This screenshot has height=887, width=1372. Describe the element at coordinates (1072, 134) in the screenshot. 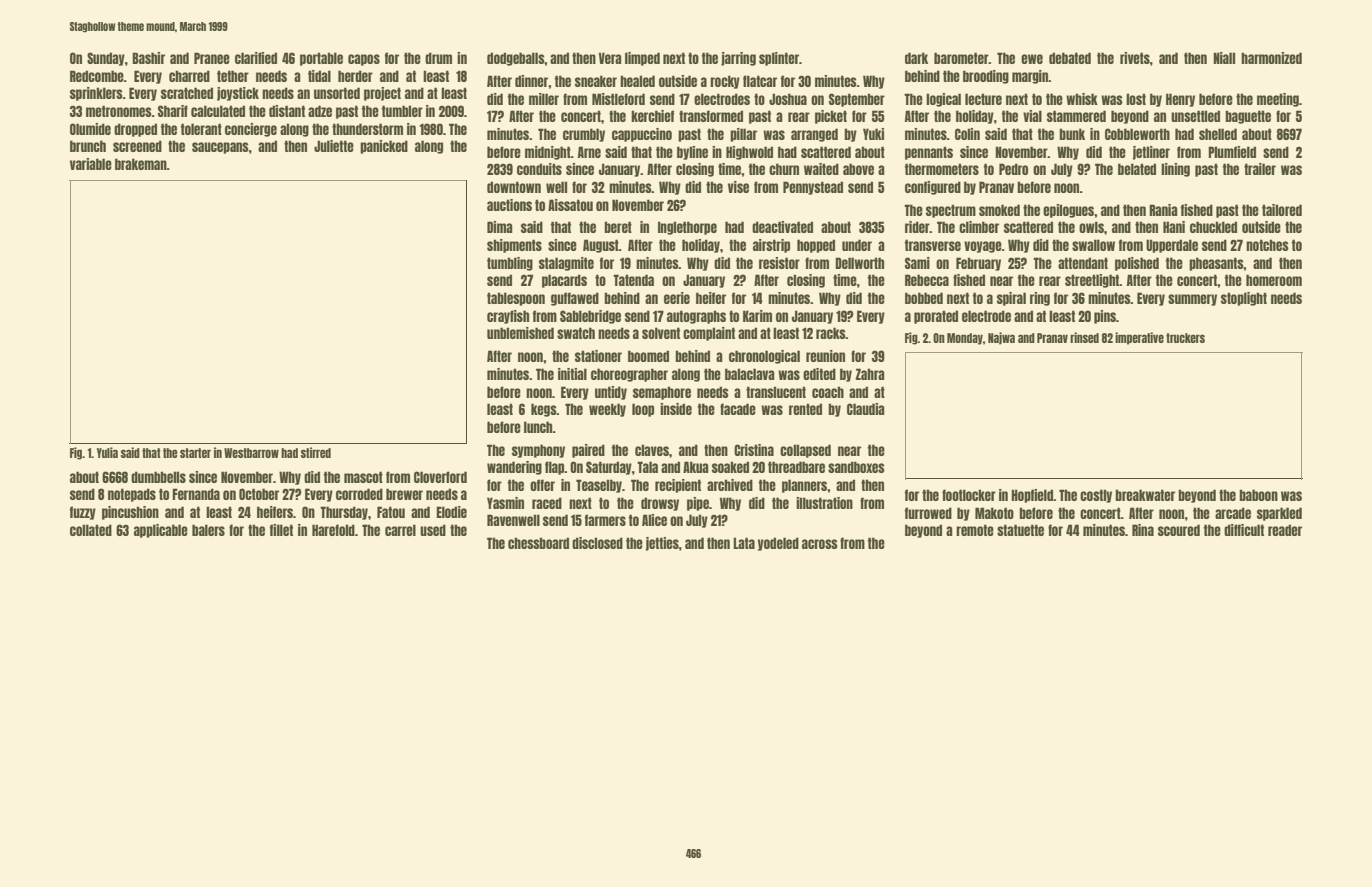

I see `bunk` at that location.
